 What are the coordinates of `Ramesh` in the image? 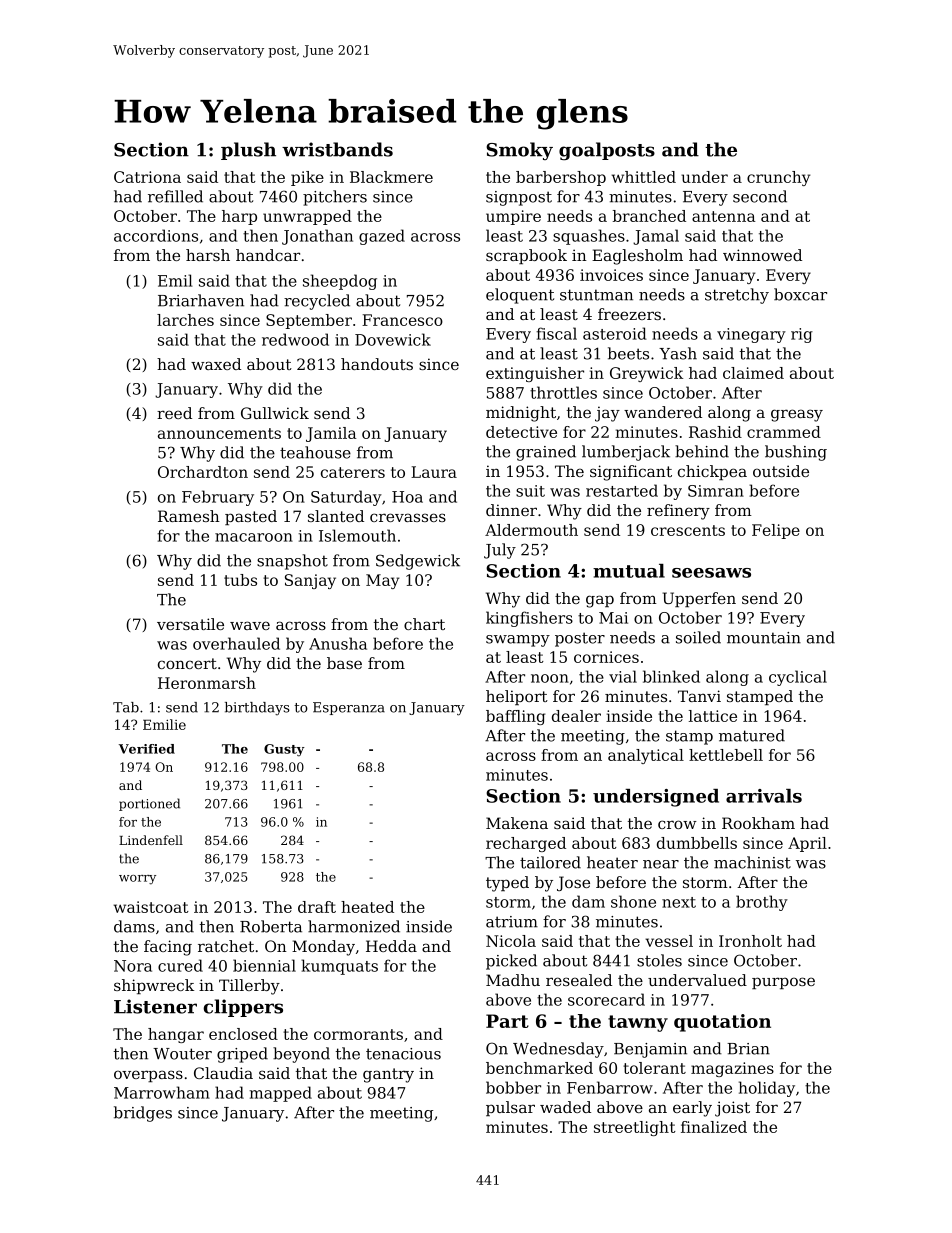 It's located at (189, 516).
